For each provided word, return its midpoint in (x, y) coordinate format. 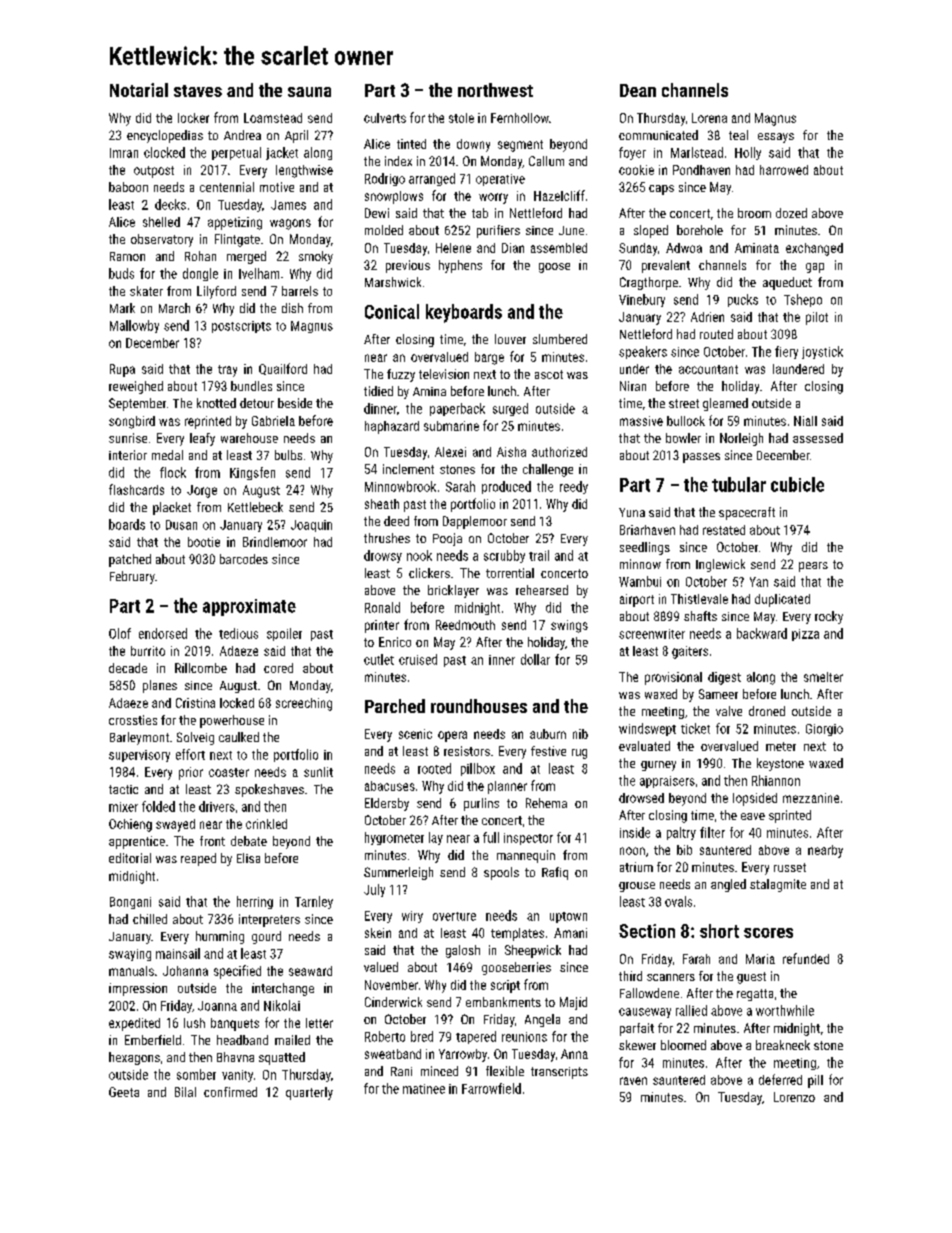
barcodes (244, 559)
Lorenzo (794, 1097)
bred (422, 1036)
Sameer (718, 694)
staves (198, 91)
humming (220, 937)
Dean (638, 90)
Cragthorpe (649, 283)
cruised (418, 659)
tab (480, 213)
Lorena (709, 118)
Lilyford (216, 292)
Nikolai (282, 1005)
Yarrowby (463, 1055)
